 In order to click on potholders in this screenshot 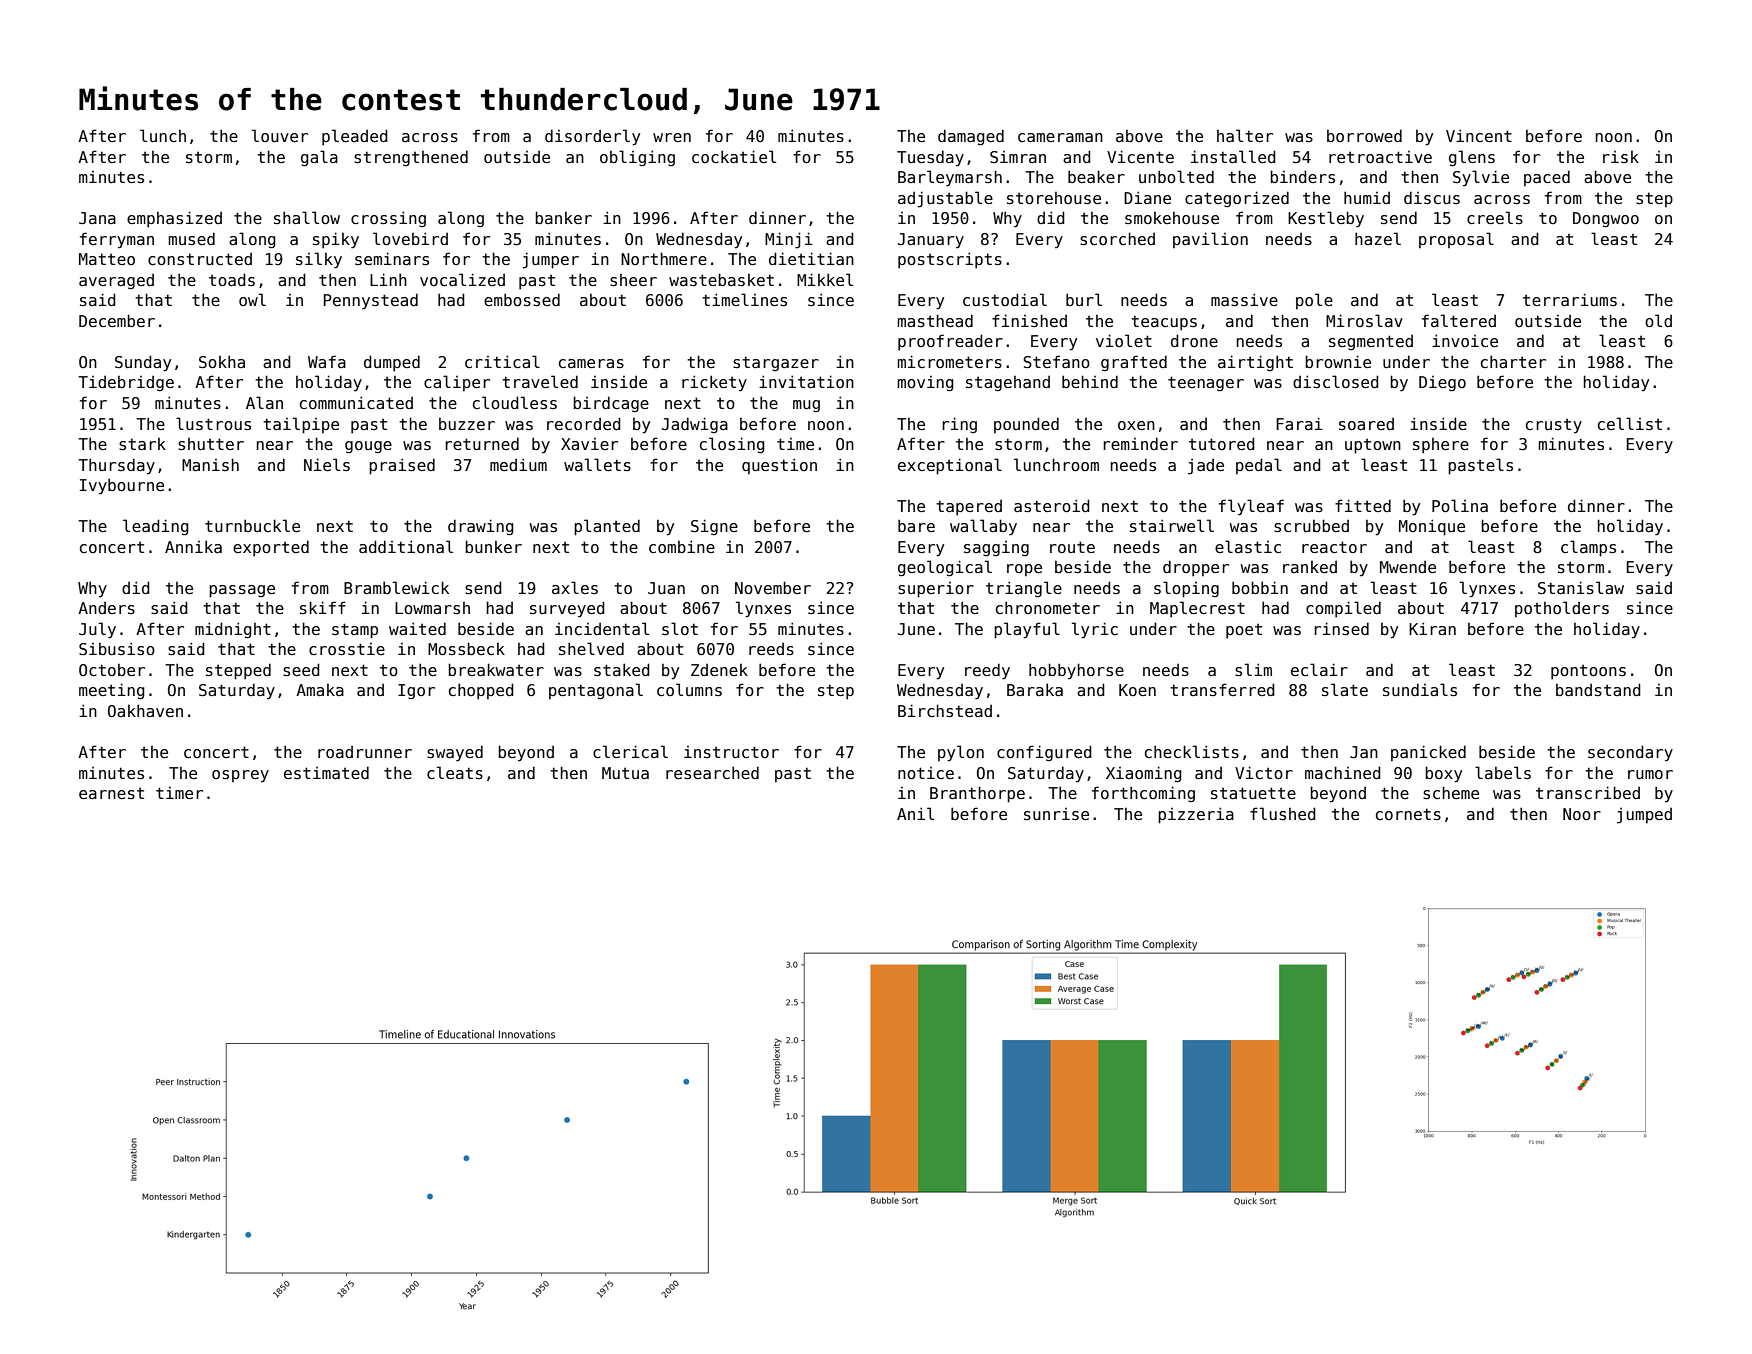, I will do `click(1562, 609)`.
